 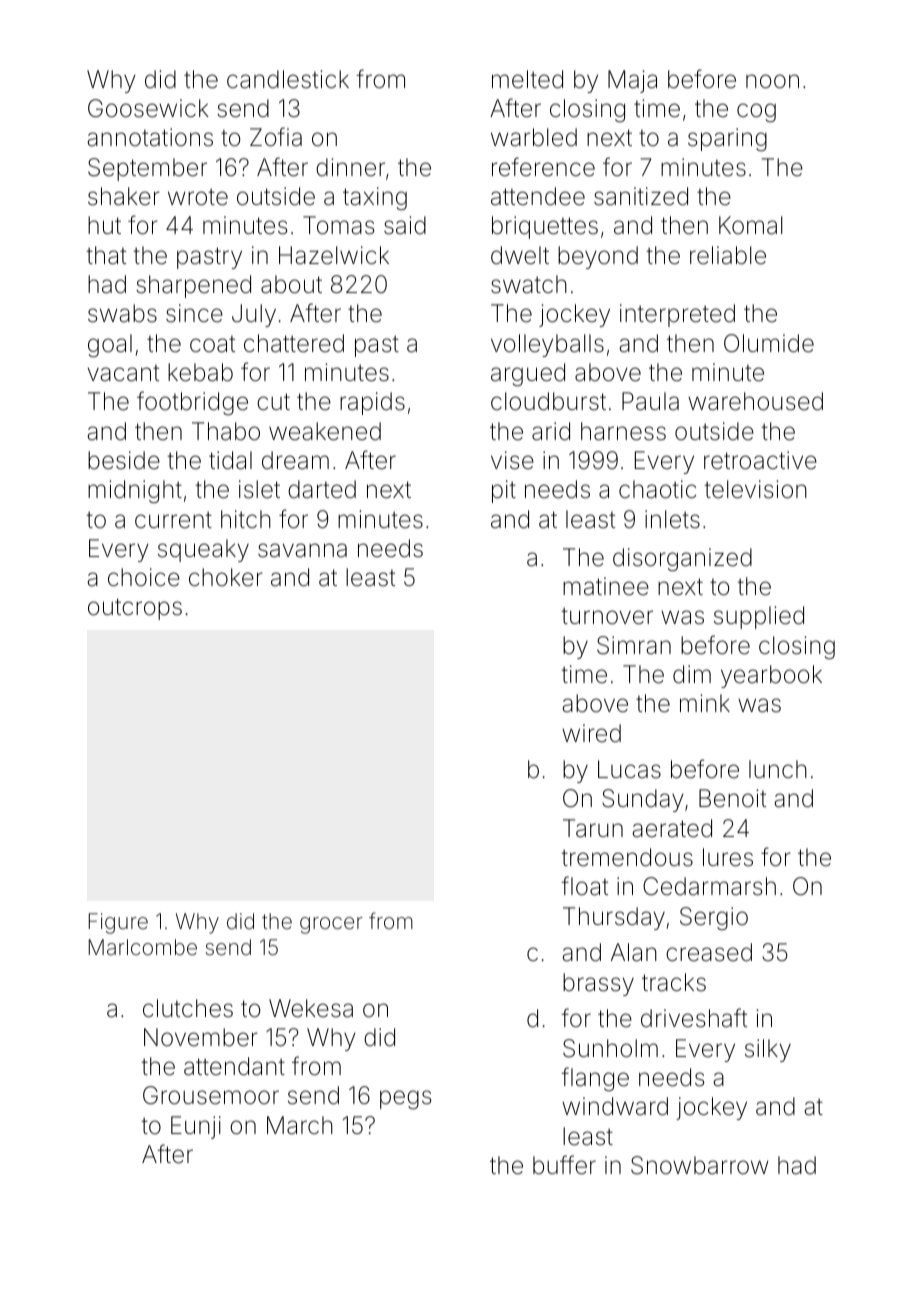 I want to click on dim, so click(x=692, y=674).
